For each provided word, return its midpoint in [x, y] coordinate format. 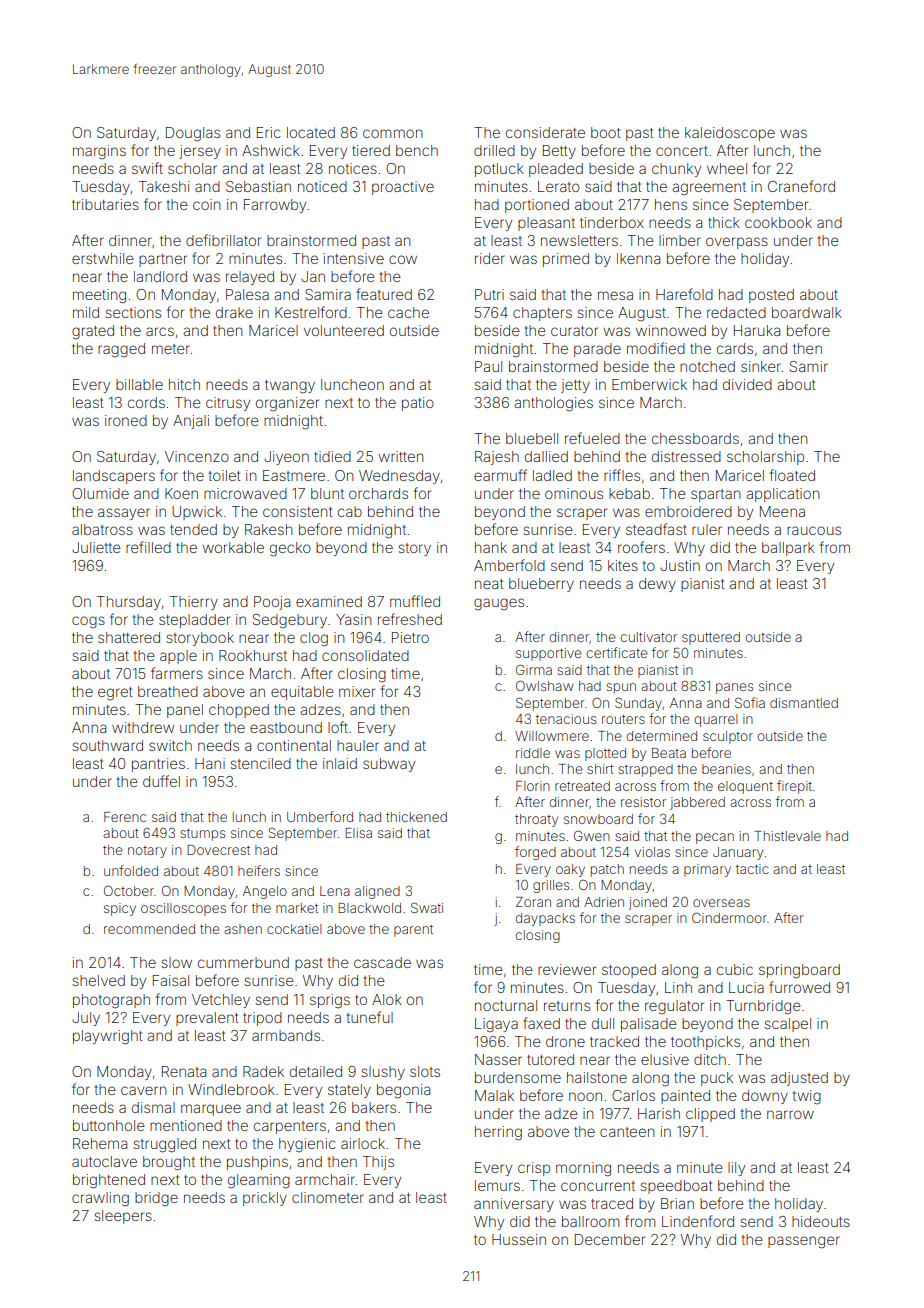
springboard [799, 971]
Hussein [519, 1239]
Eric [269, 132]
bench [417, 150]
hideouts [821, 1221]
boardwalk [807, 312]
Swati [427, 907]
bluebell [532, 438]
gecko [290, 549]
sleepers [123, 1217]
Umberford [320, 816]
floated [792, 475]
